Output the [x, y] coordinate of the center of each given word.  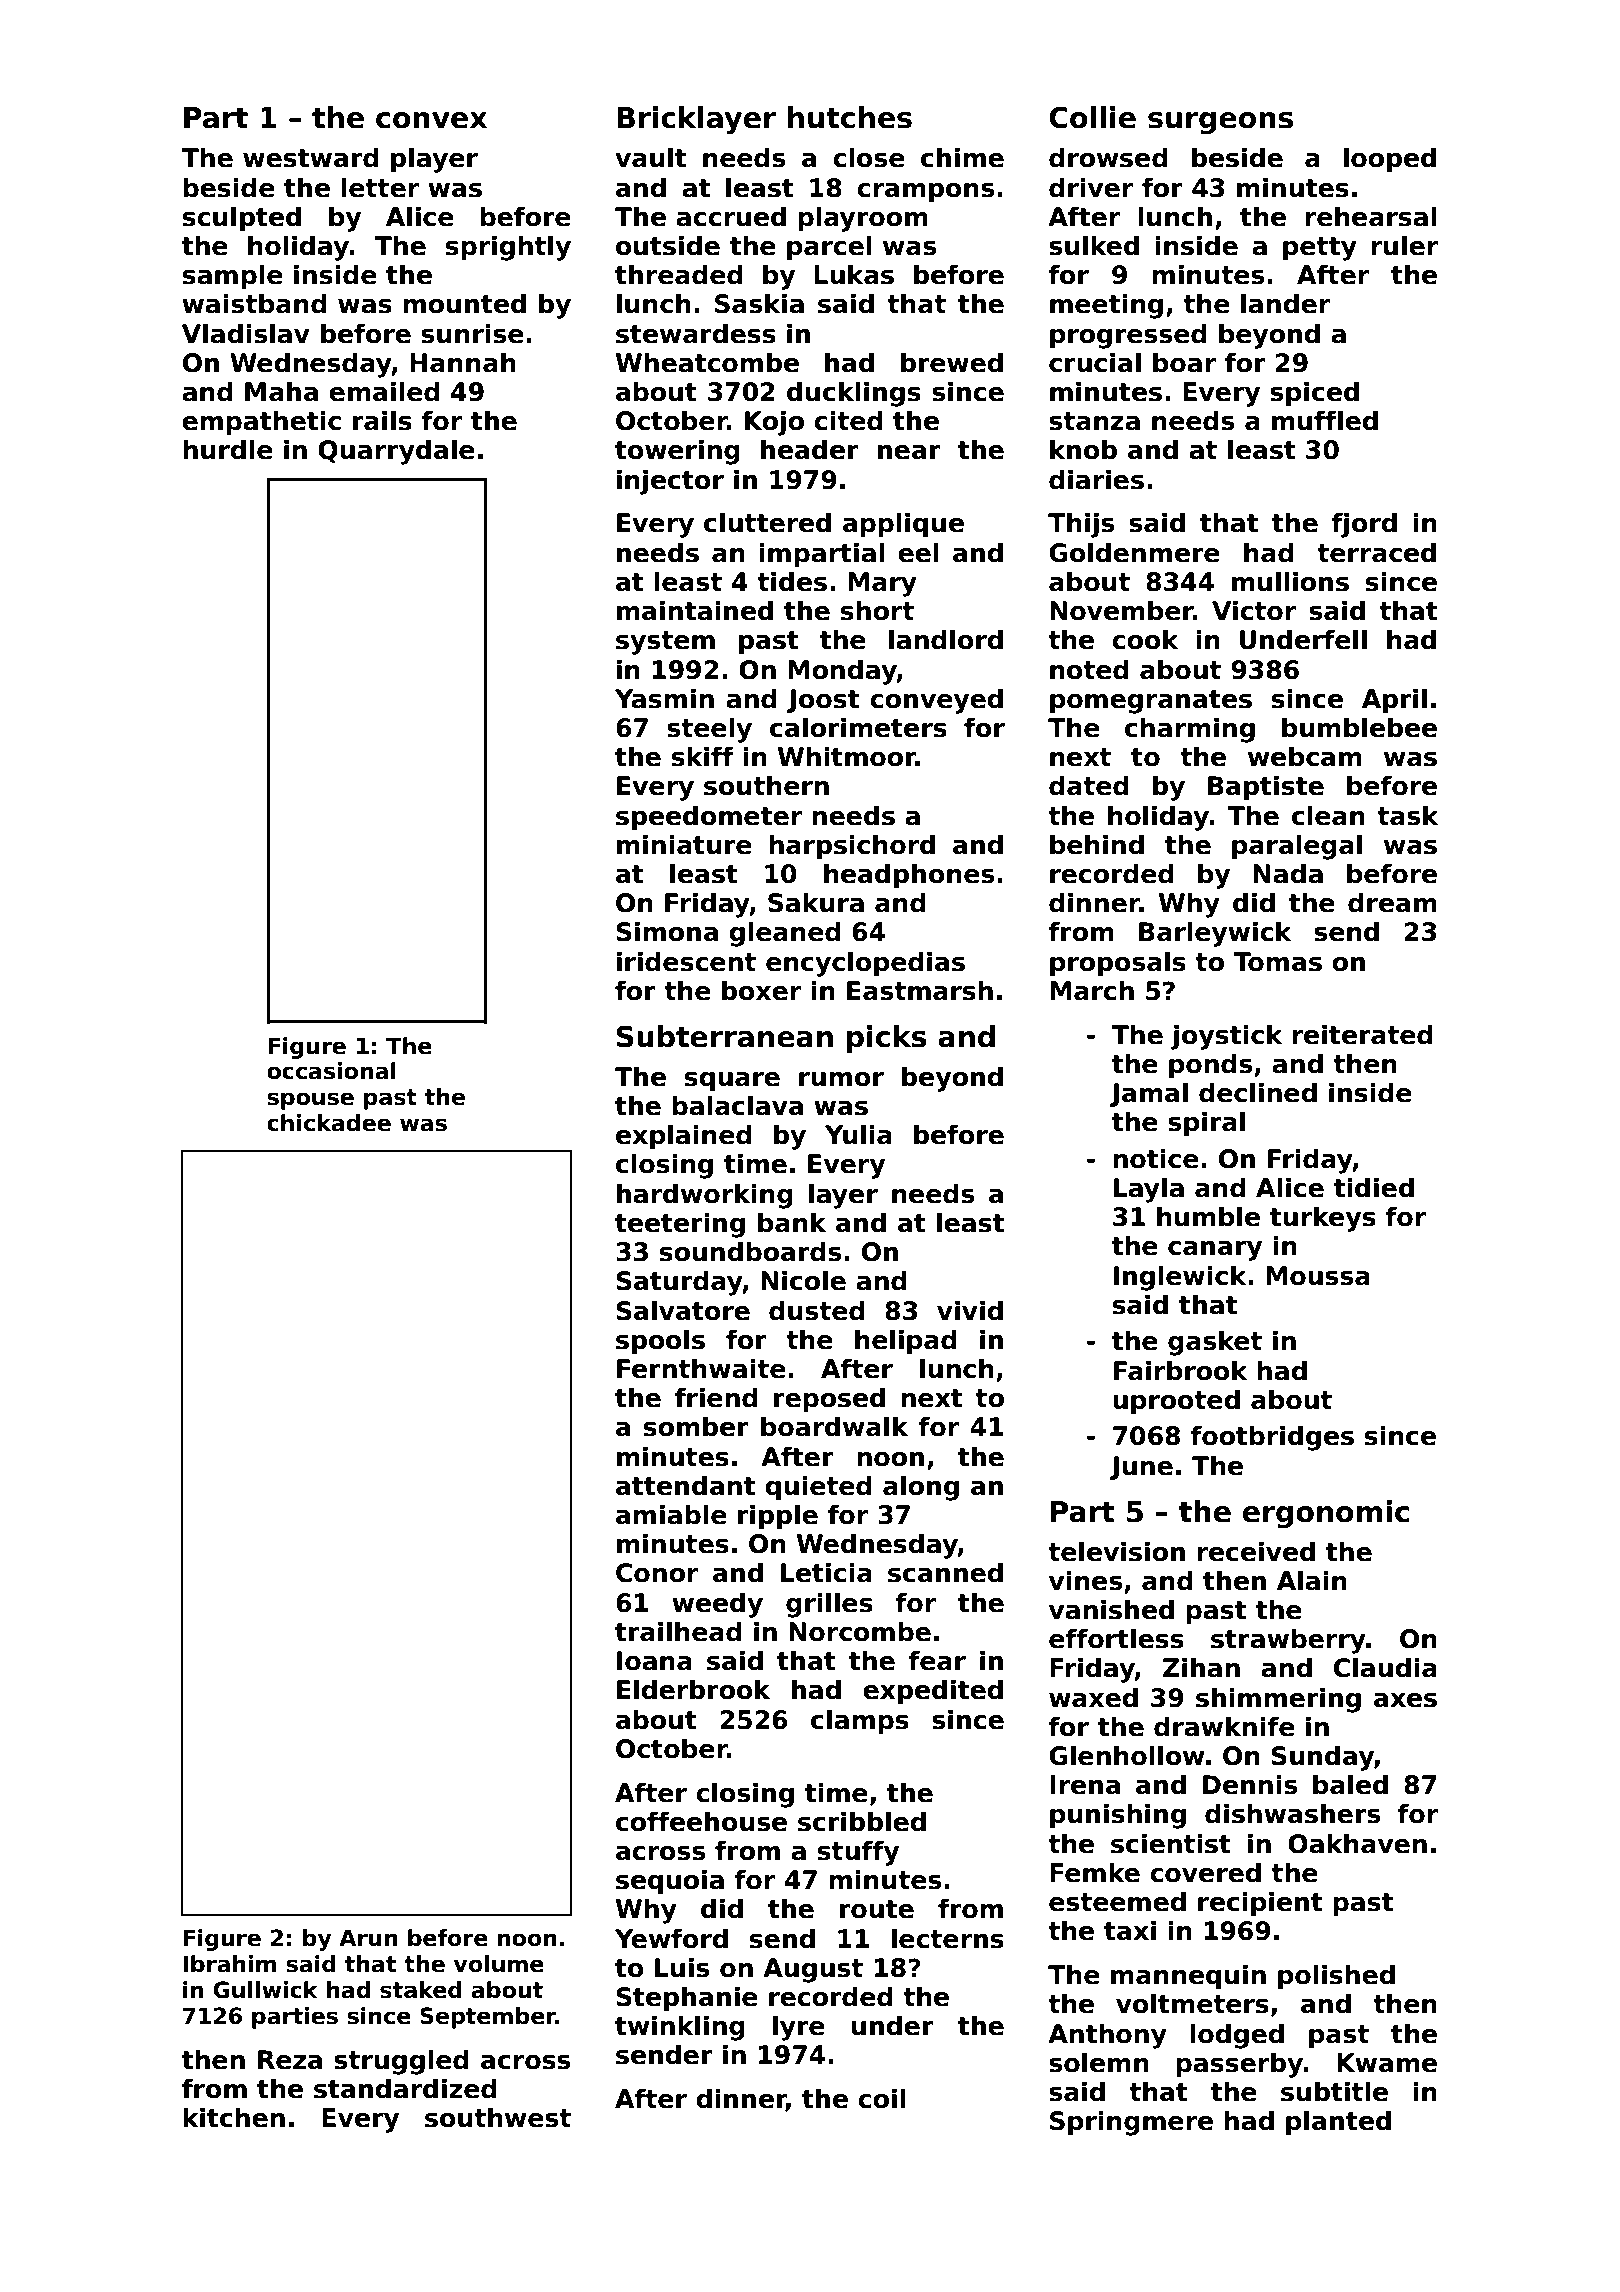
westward [311, 157]
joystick [1226, 1037]
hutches [850, 117]
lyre [799, 2028]
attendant [685, 1485]
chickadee [329, 1123]
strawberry [1288, 1641]
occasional [331, 1071]
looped [1390, 159]
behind [1097, 844]
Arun [368, 1938]
